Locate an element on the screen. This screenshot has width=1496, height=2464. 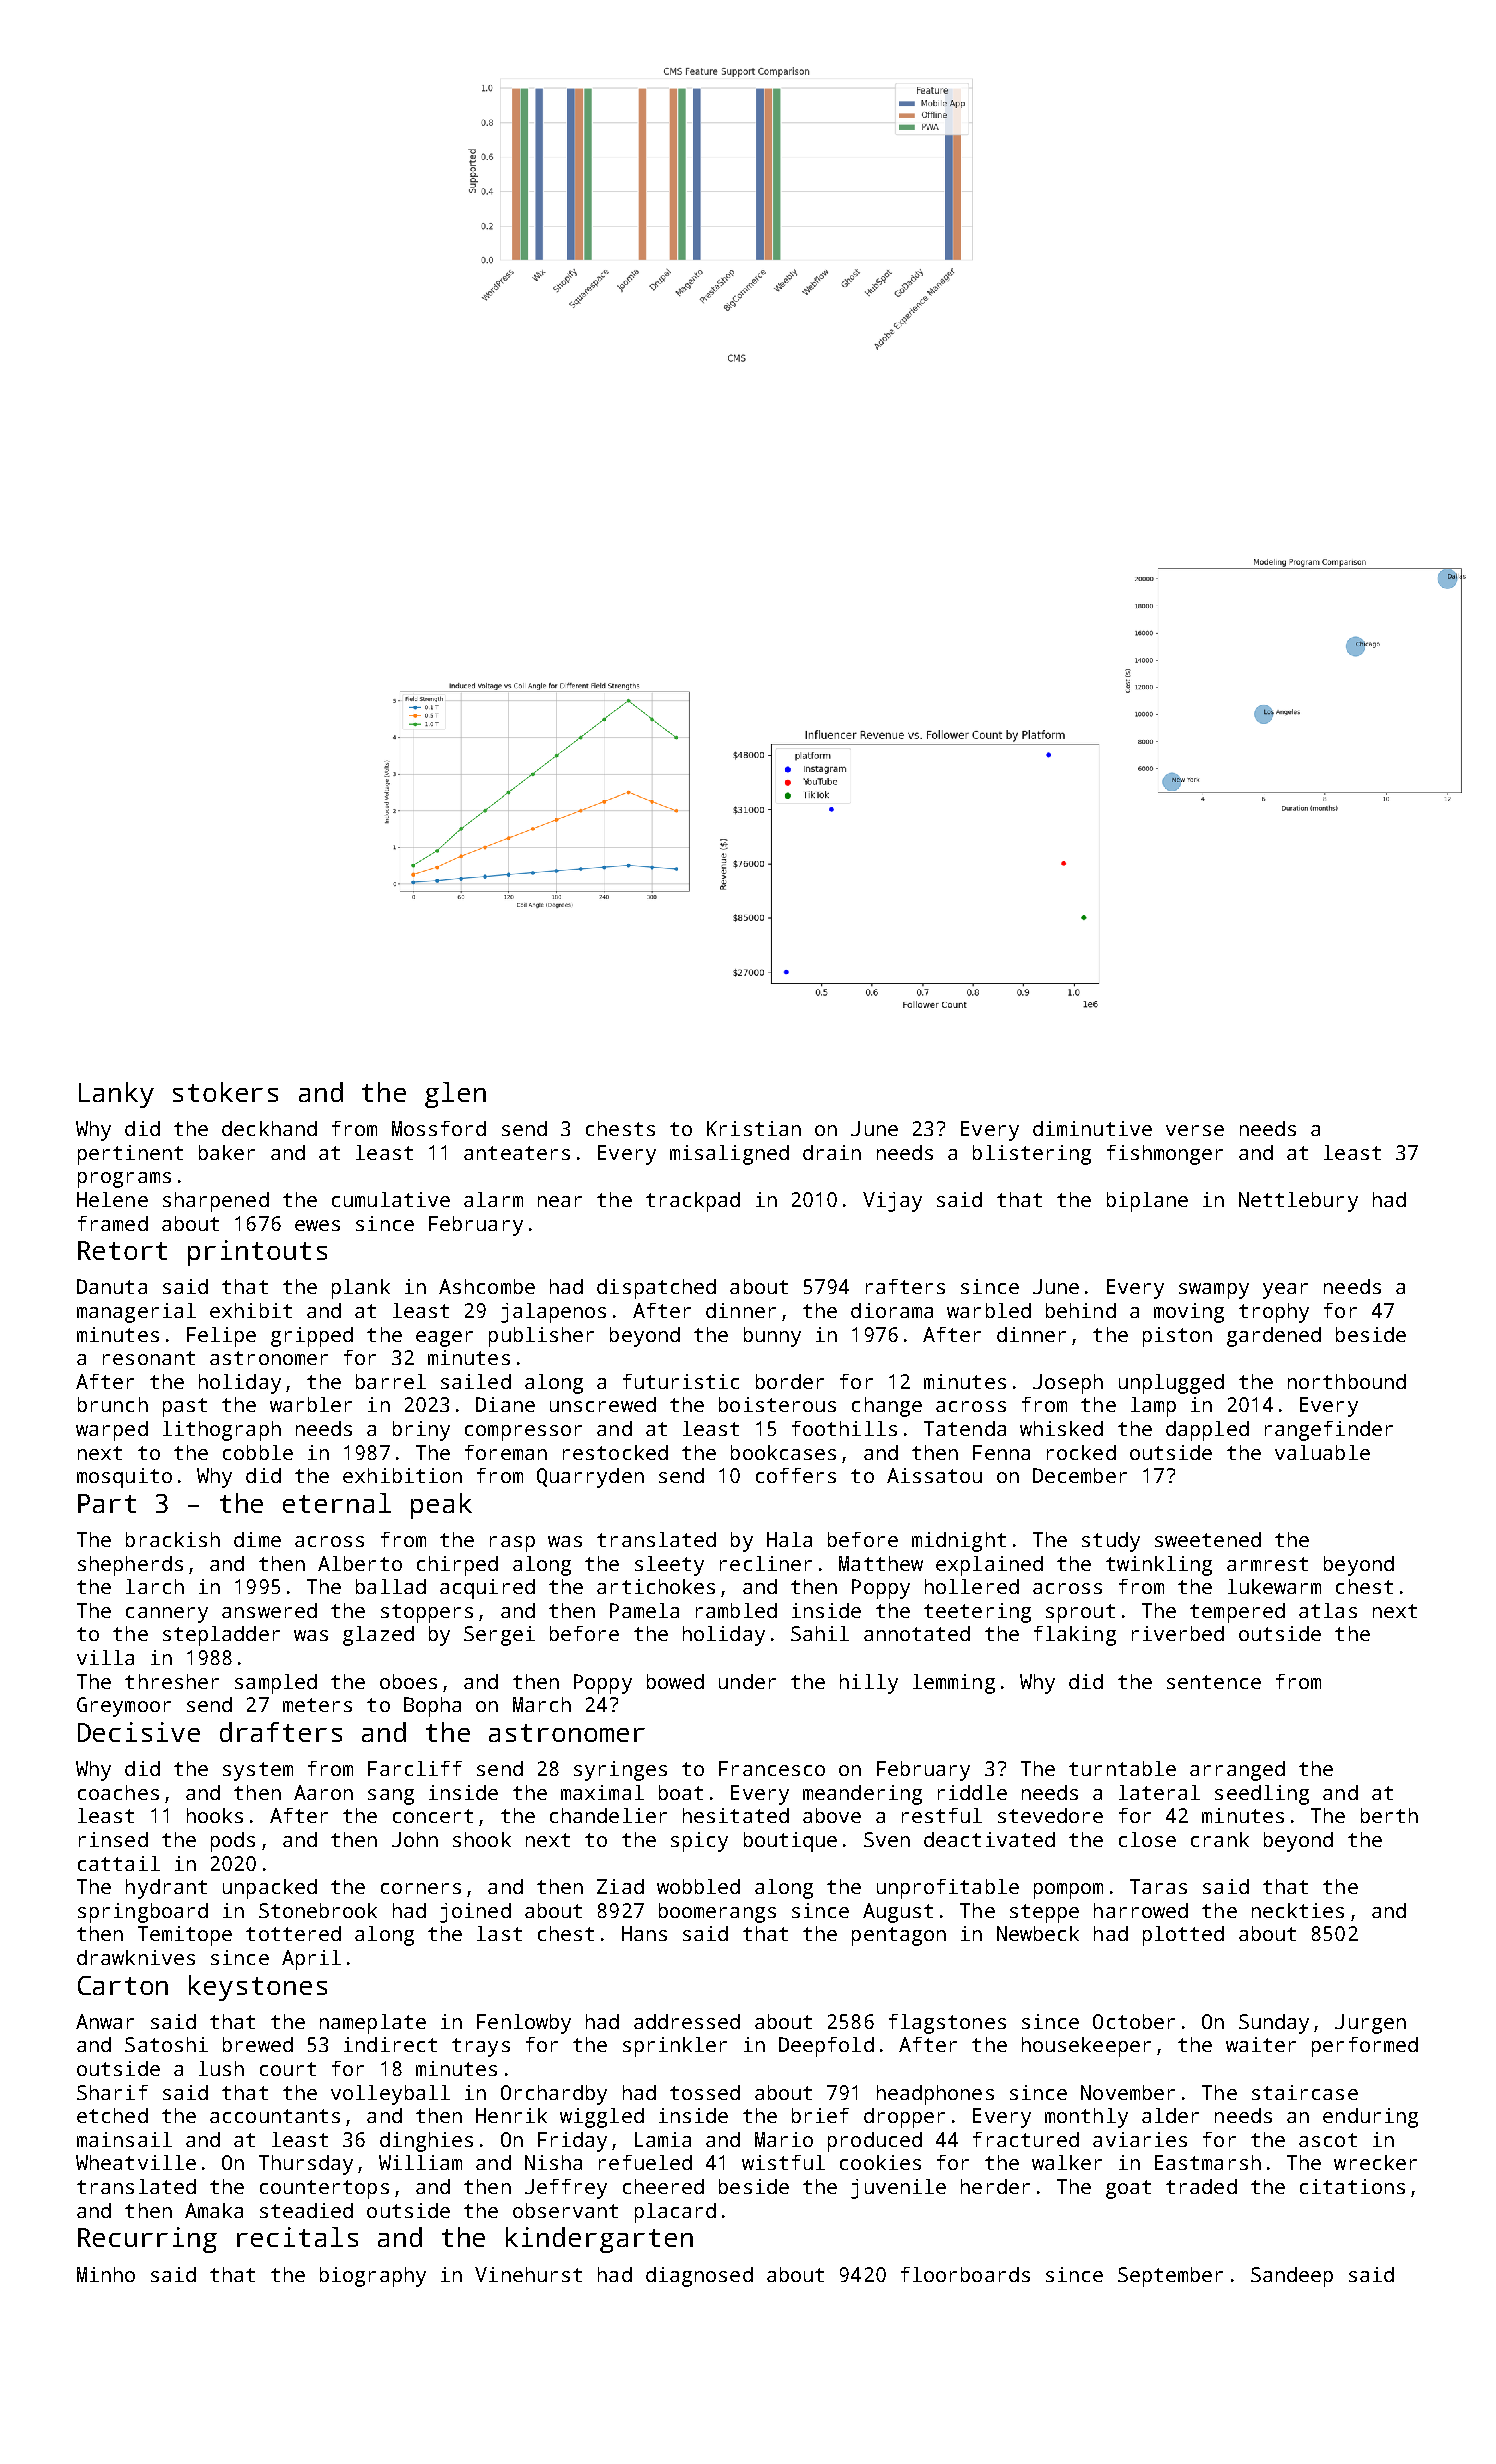
warbler is located at coordinates (311, 1404).
